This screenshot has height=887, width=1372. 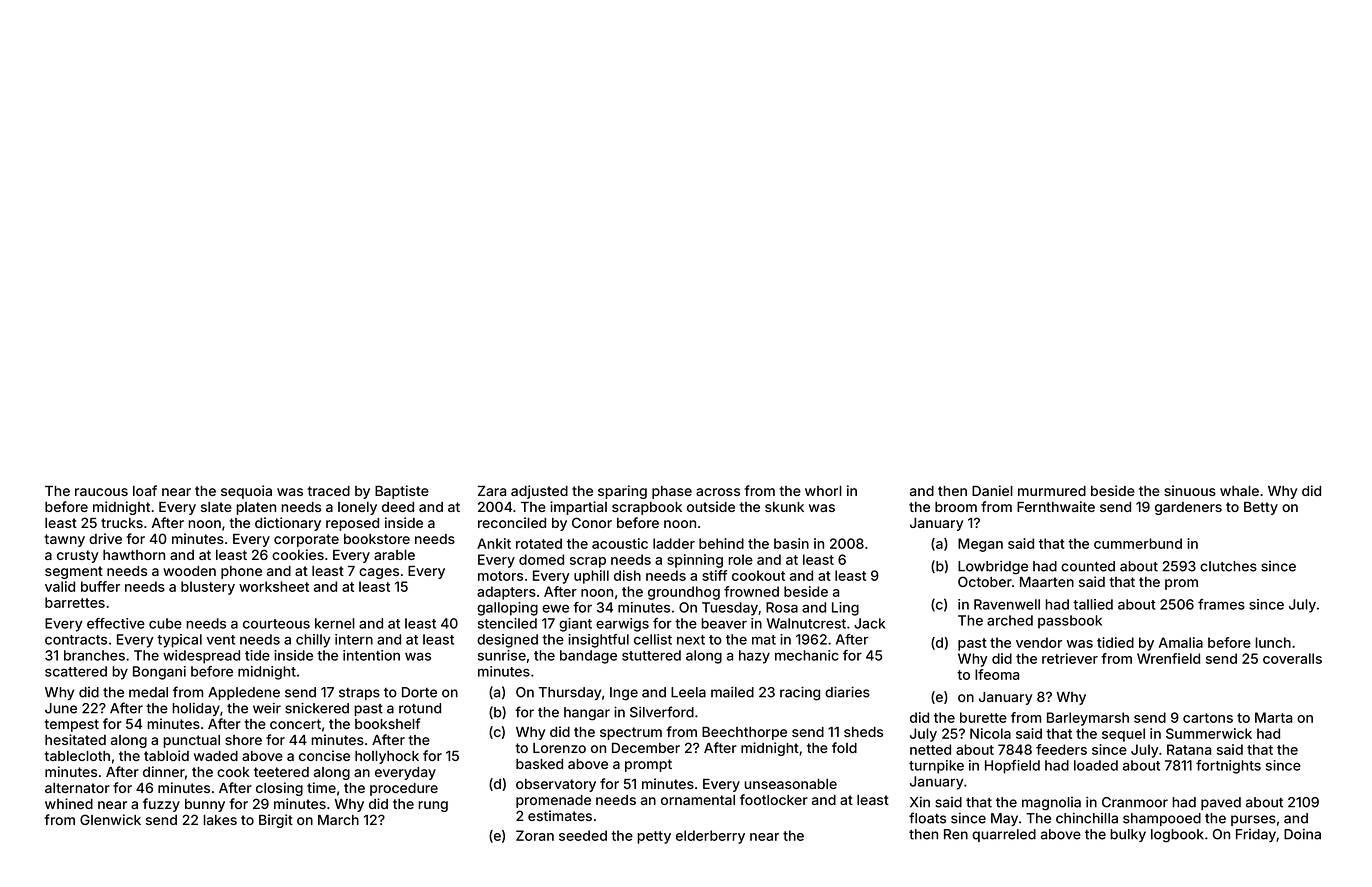 I want to click on loaf, so click(x=145, y=490).
